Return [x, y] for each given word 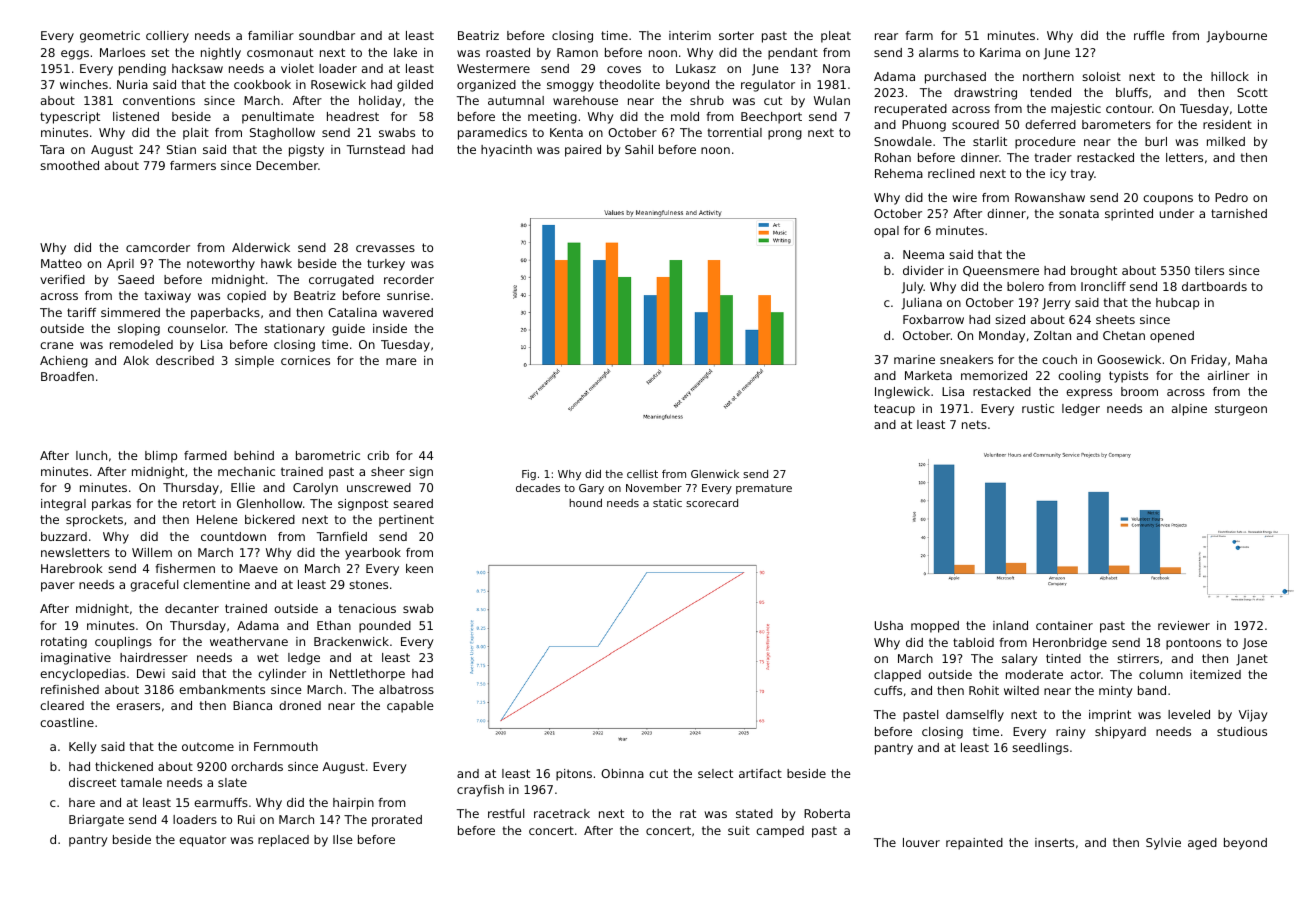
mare [401, 361]
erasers [138, 706]
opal [886, 232]
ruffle [1149, 35]
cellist [642, 474]
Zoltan [1052, 335]
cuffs [888, 690]
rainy [1071, 733]
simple [254, 362]
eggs [75, 55]
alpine [1189, 410]
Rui [246, 819]
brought [1094, 272]
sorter [736, 35]
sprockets [94, 521]
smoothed [69, 165]
